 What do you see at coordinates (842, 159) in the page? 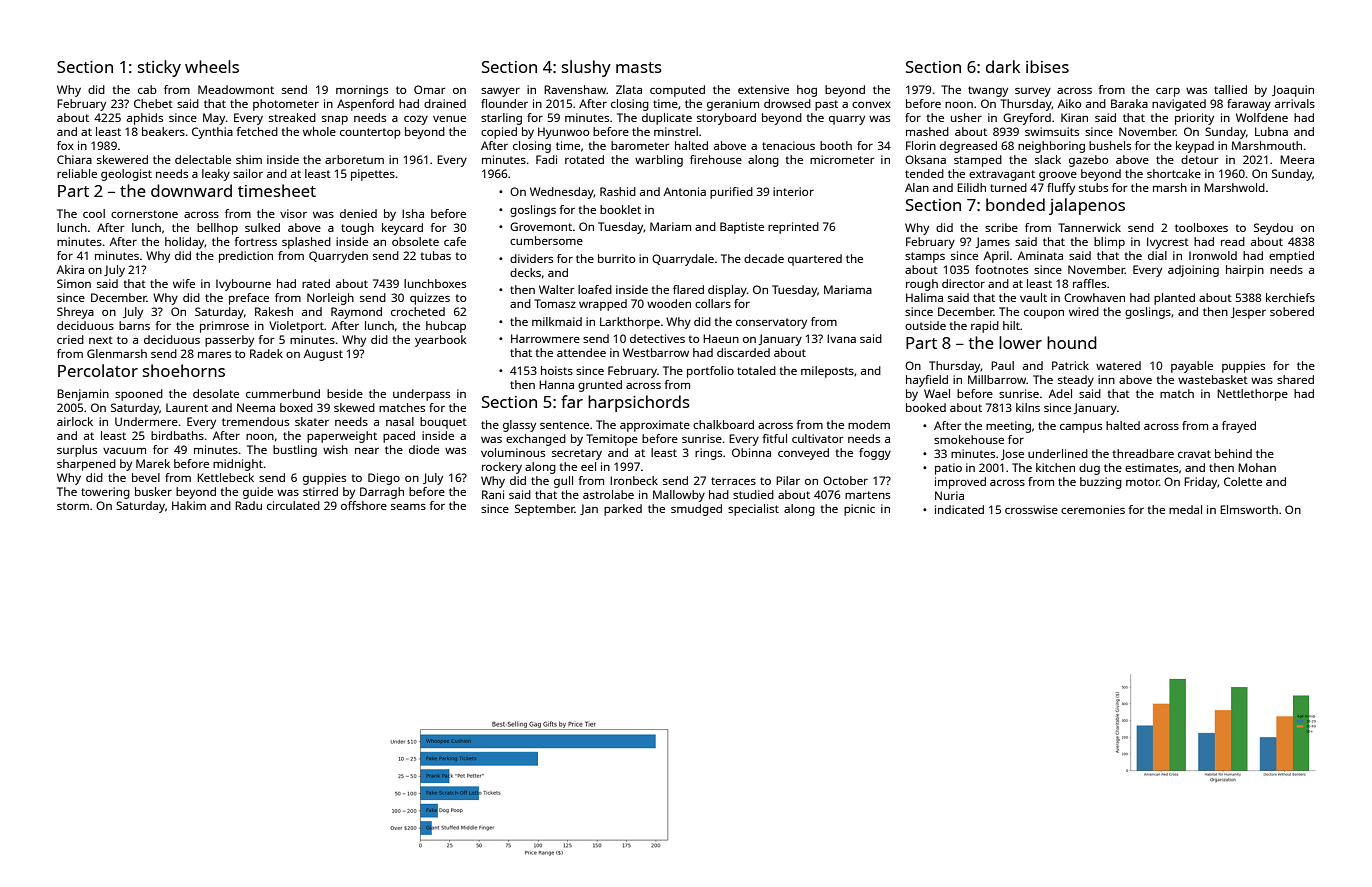
I see `micrometer` at bounding box center [842, 159].
